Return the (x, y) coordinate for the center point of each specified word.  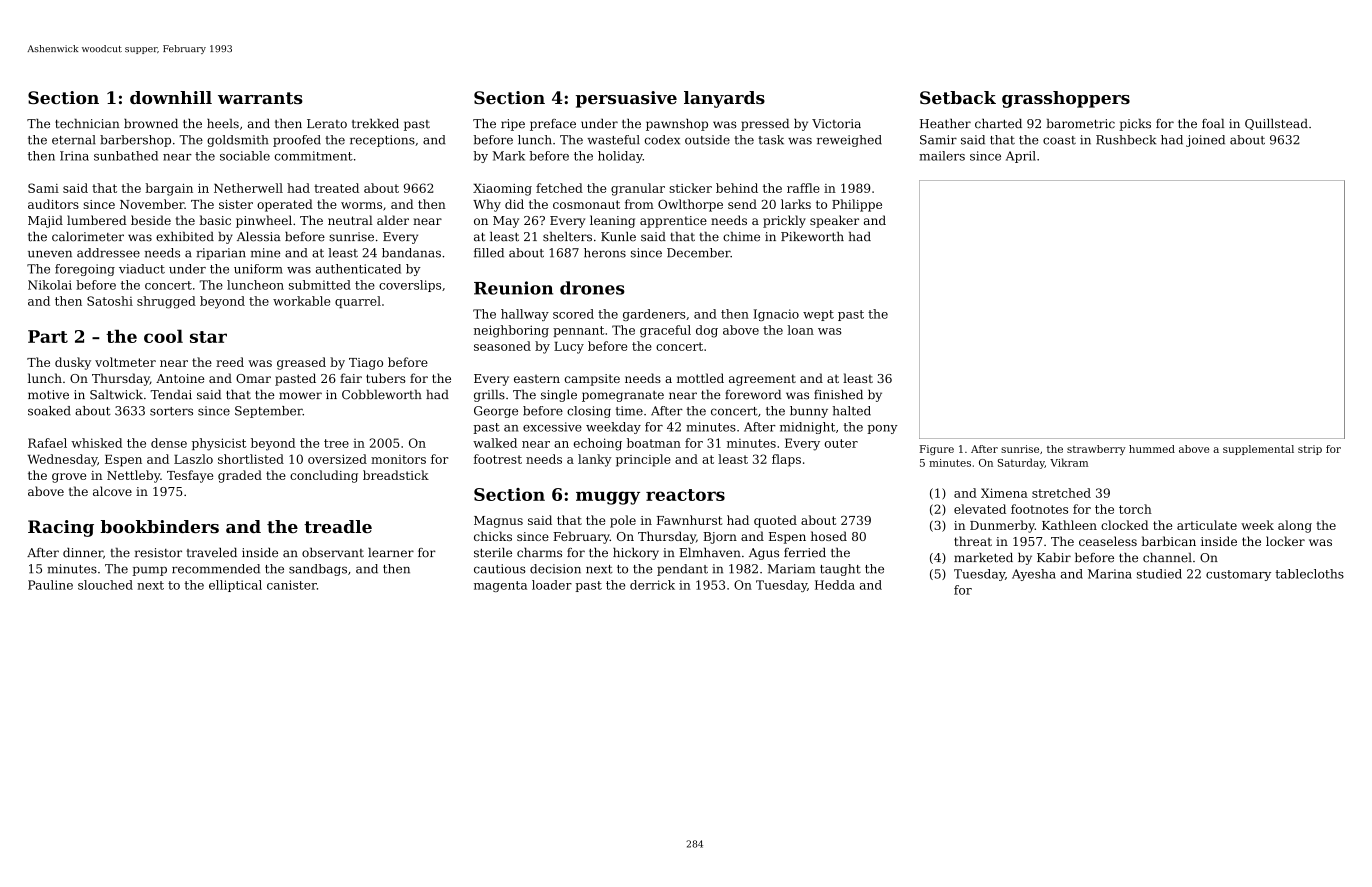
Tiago (366, 364)
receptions (382, 141)
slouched (105, 585)
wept (818, 315)
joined (1205, 141)
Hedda (835, 585)
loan (800, 330)
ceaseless (1108, 541)
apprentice (673, 222)
